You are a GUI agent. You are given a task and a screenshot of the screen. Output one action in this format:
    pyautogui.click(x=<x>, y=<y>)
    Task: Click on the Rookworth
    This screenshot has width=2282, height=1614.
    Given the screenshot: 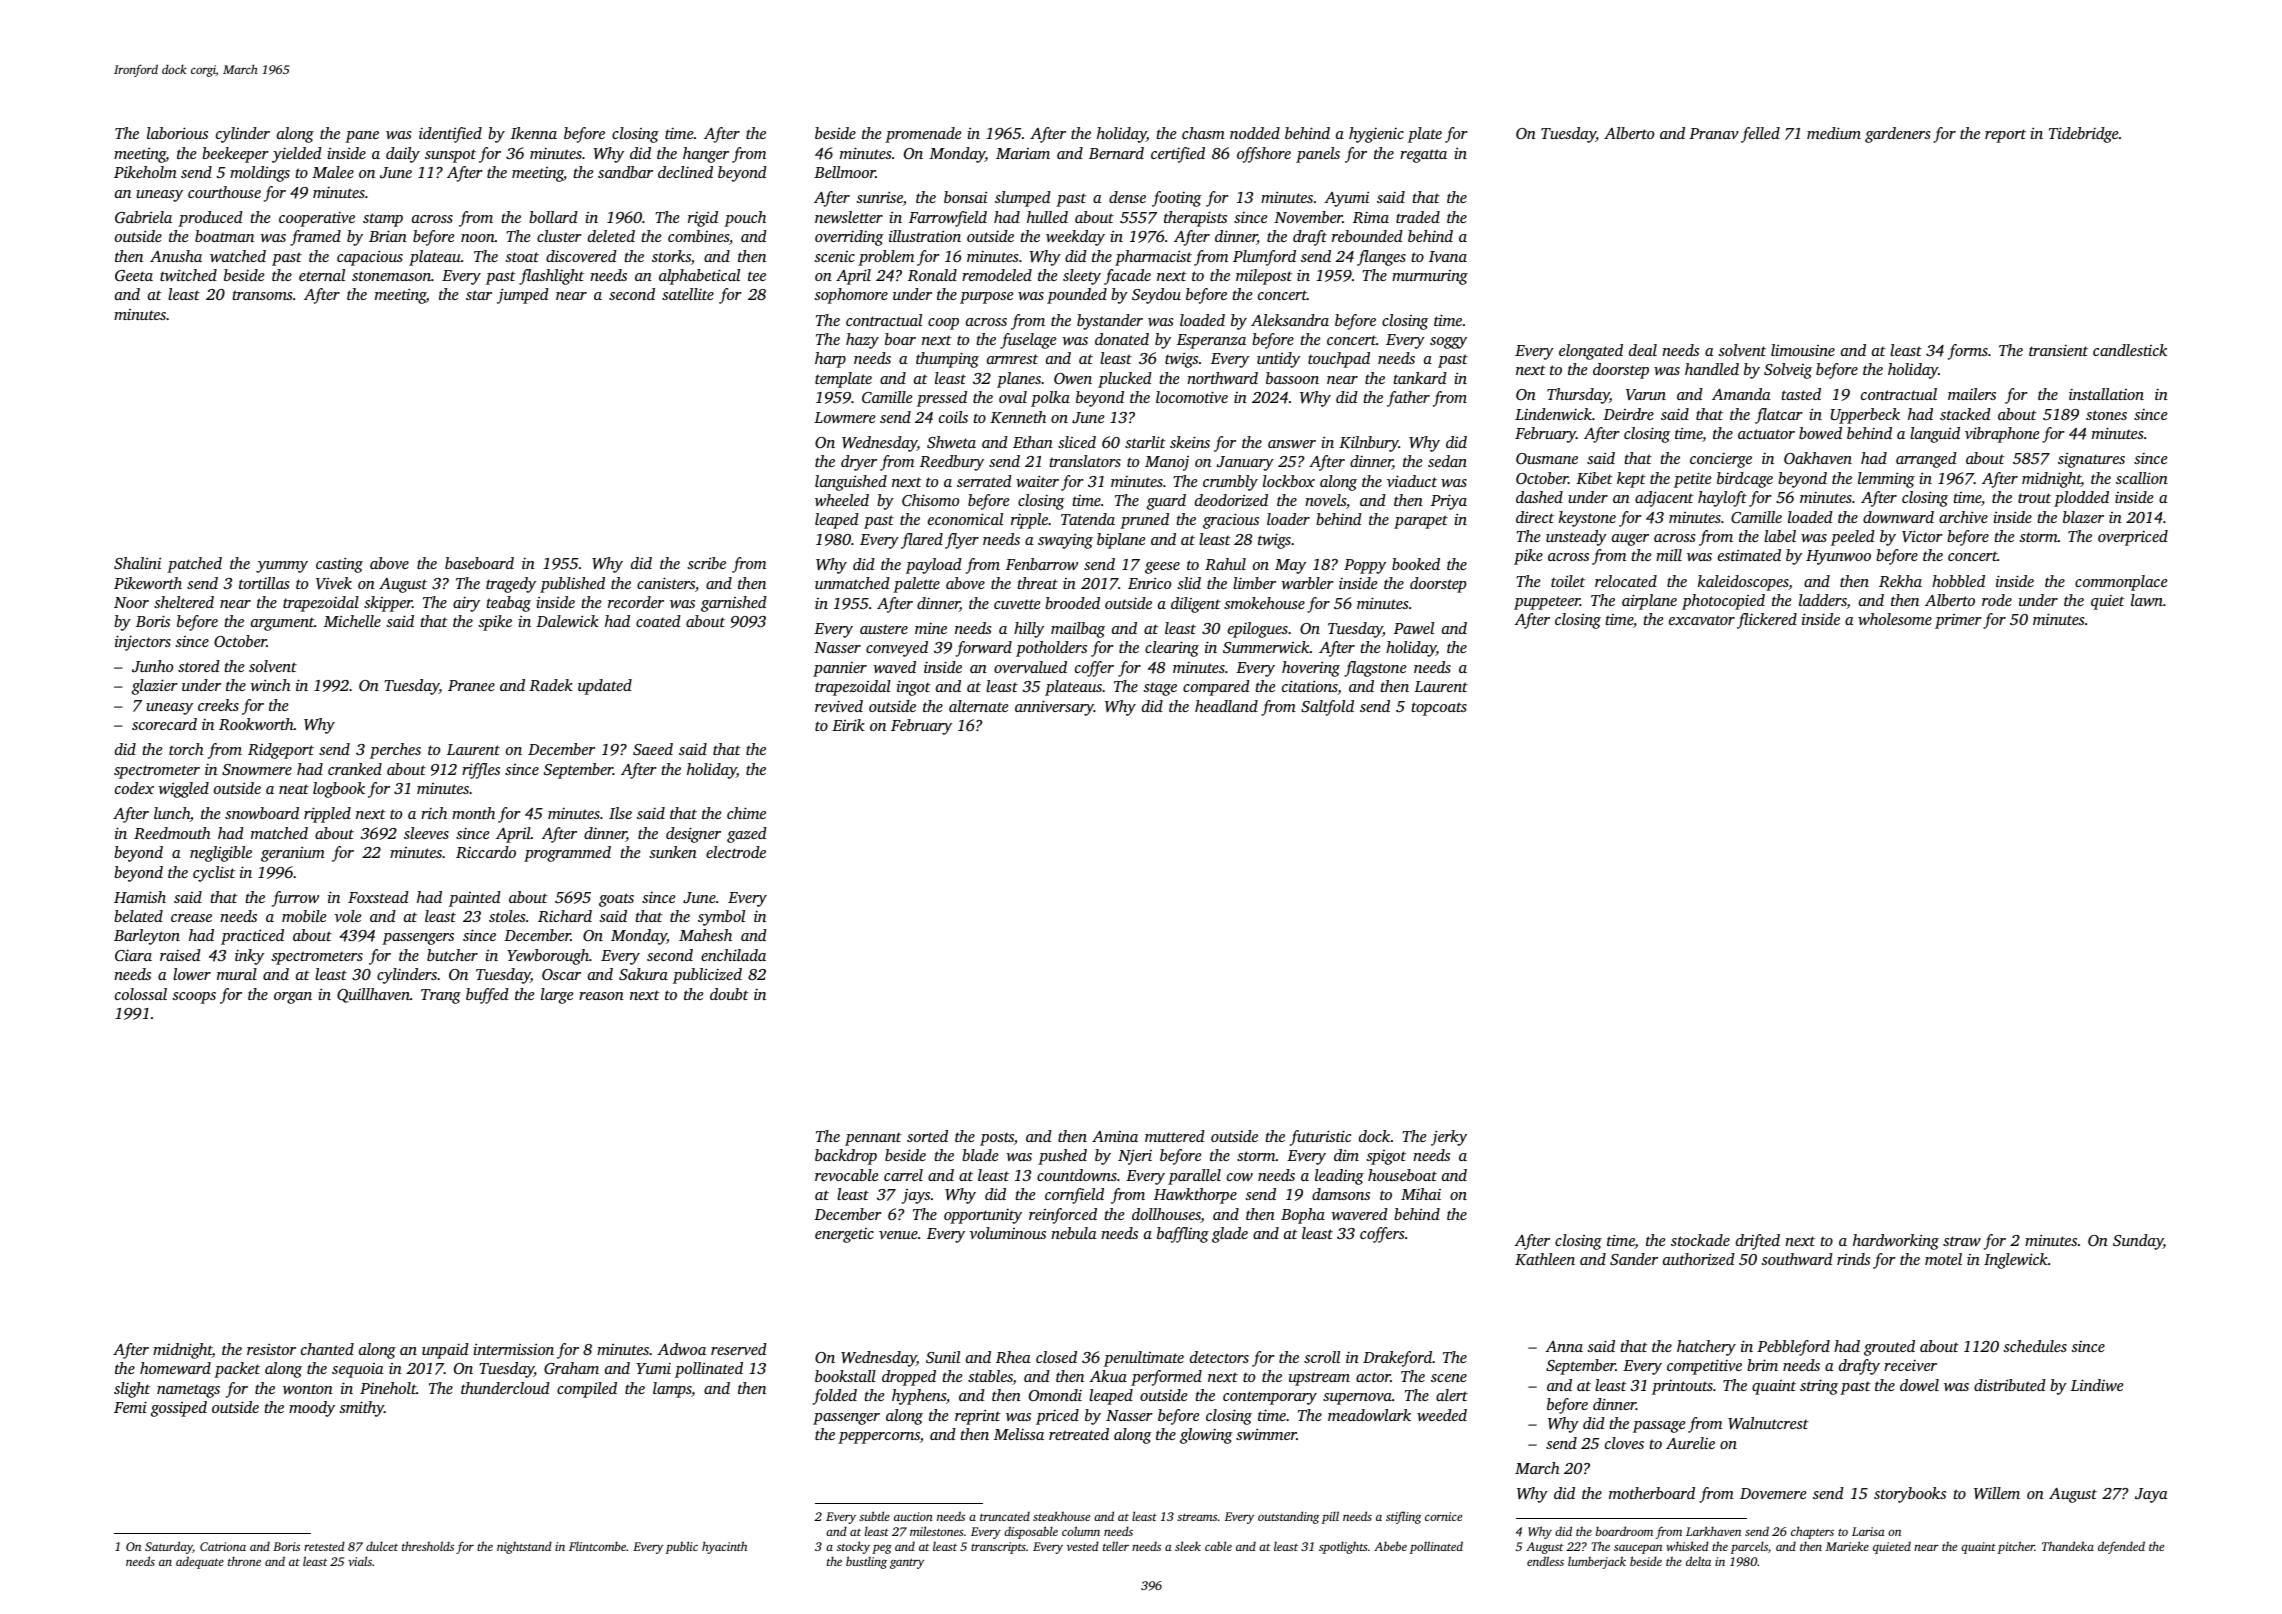 What is the action you would take?
    pyautogui.click(x=256, y=724)
